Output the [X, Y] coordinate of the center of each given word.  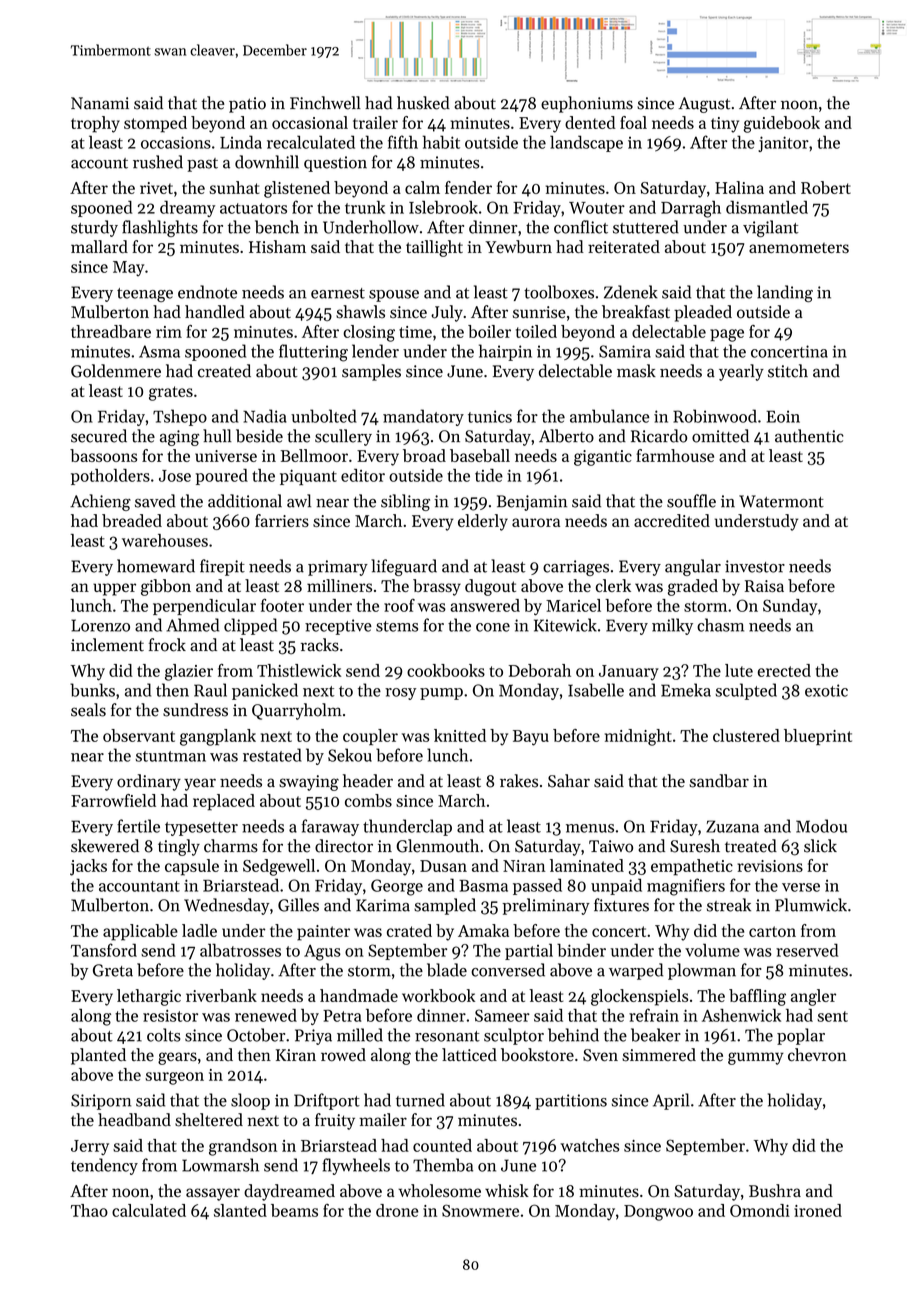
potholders [110, 477]
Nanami [100, 103]
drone [397, 1210]
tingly [179, 847]
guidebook [782, 124]
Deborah [540, 670]
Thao [89, 1210]
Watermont [781, 501]
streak [729, 905]
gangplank [218, 737]
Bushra [775, 1191]
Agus [322, 953]
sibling [405, 502]
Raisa [764, 586]
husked [423, 103]
